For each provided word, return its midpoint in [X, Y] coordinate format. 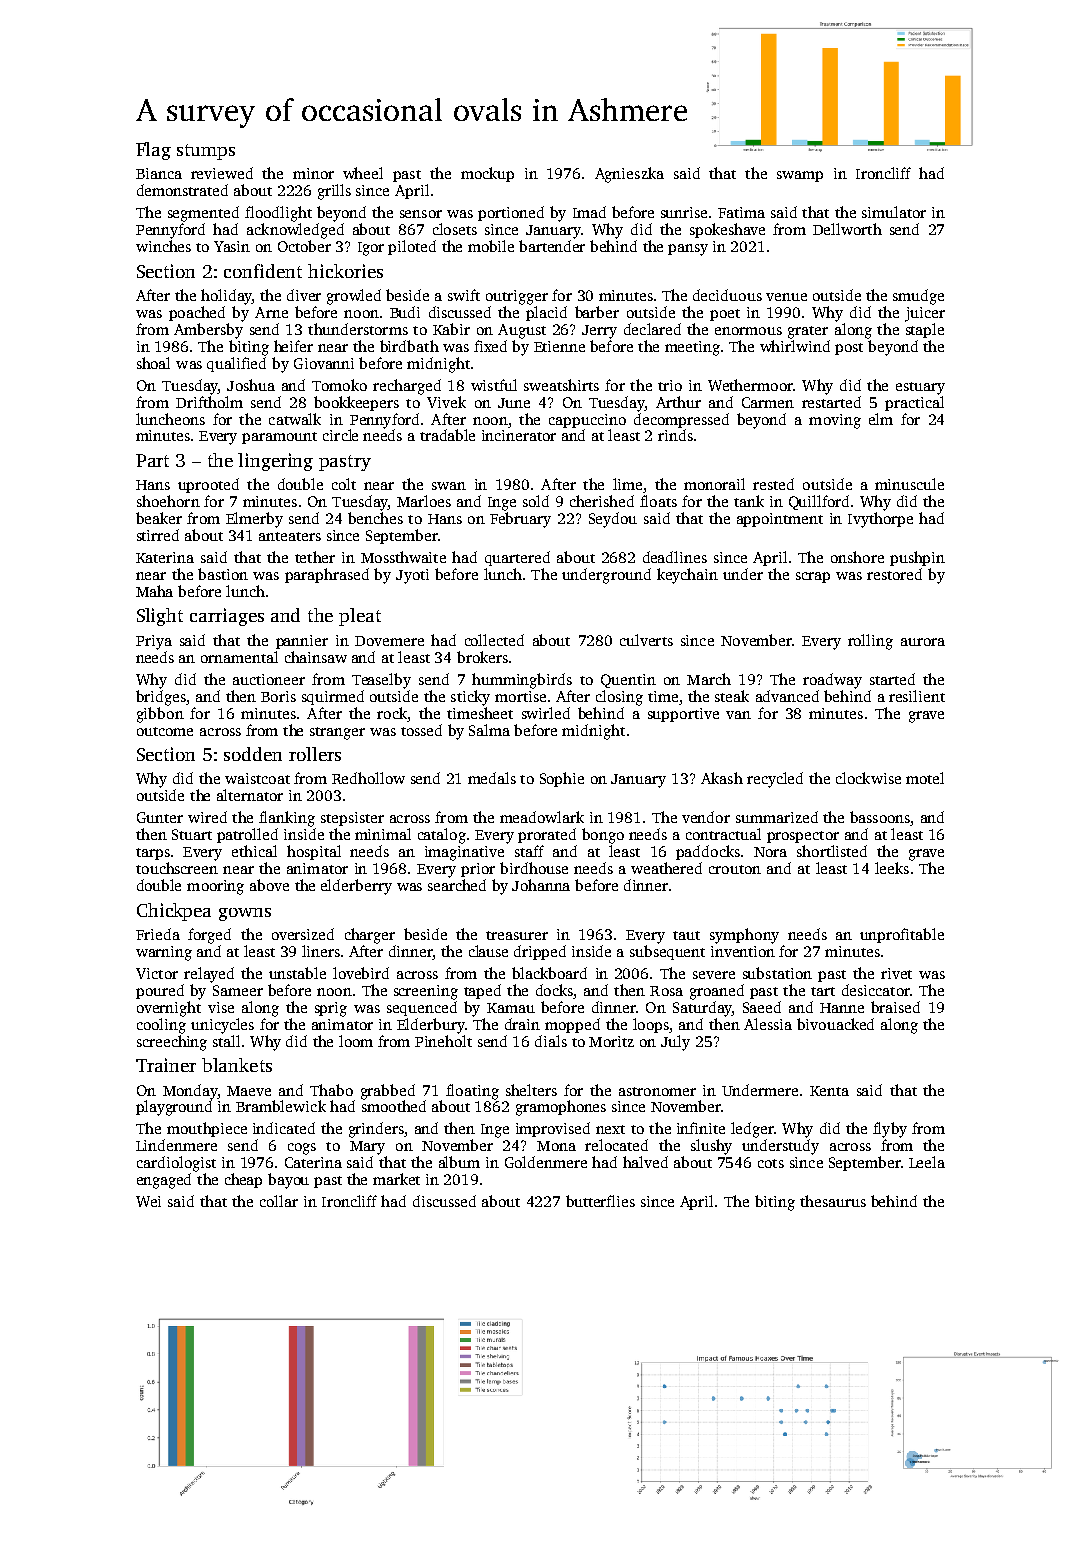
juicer [925, 314]
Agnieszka [629, 175]
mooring [215, 887]
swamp [800, 176]
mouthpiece [207, 1129]
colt [344, 484]
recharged [407, 387]
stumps [206, 152]
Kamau [511, 1008]
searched [457, 885]
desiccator [876, 990]
